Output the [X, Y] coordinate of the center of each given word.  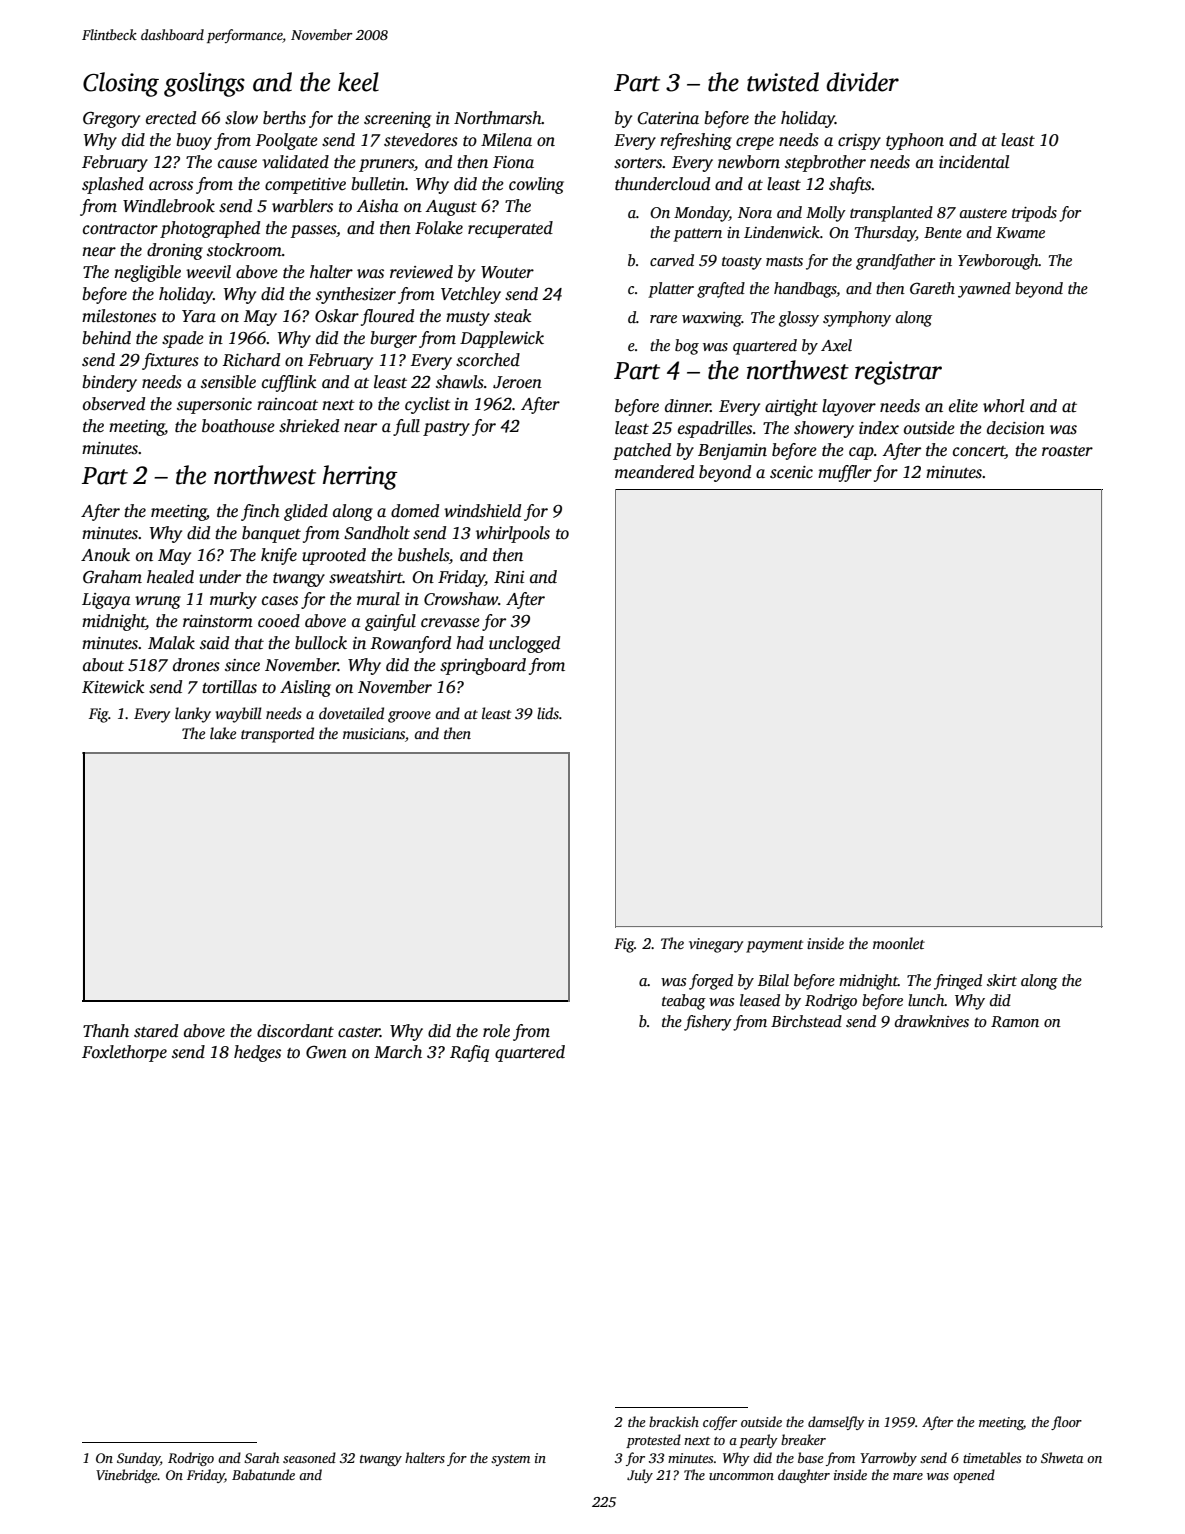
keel [358, 82]
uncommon [741, 1476]
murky [233, 600]
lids [548, 713]
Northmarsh [498, 118]
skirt [1002, 980]
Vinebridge [127, 1476]
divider [862, 82]
